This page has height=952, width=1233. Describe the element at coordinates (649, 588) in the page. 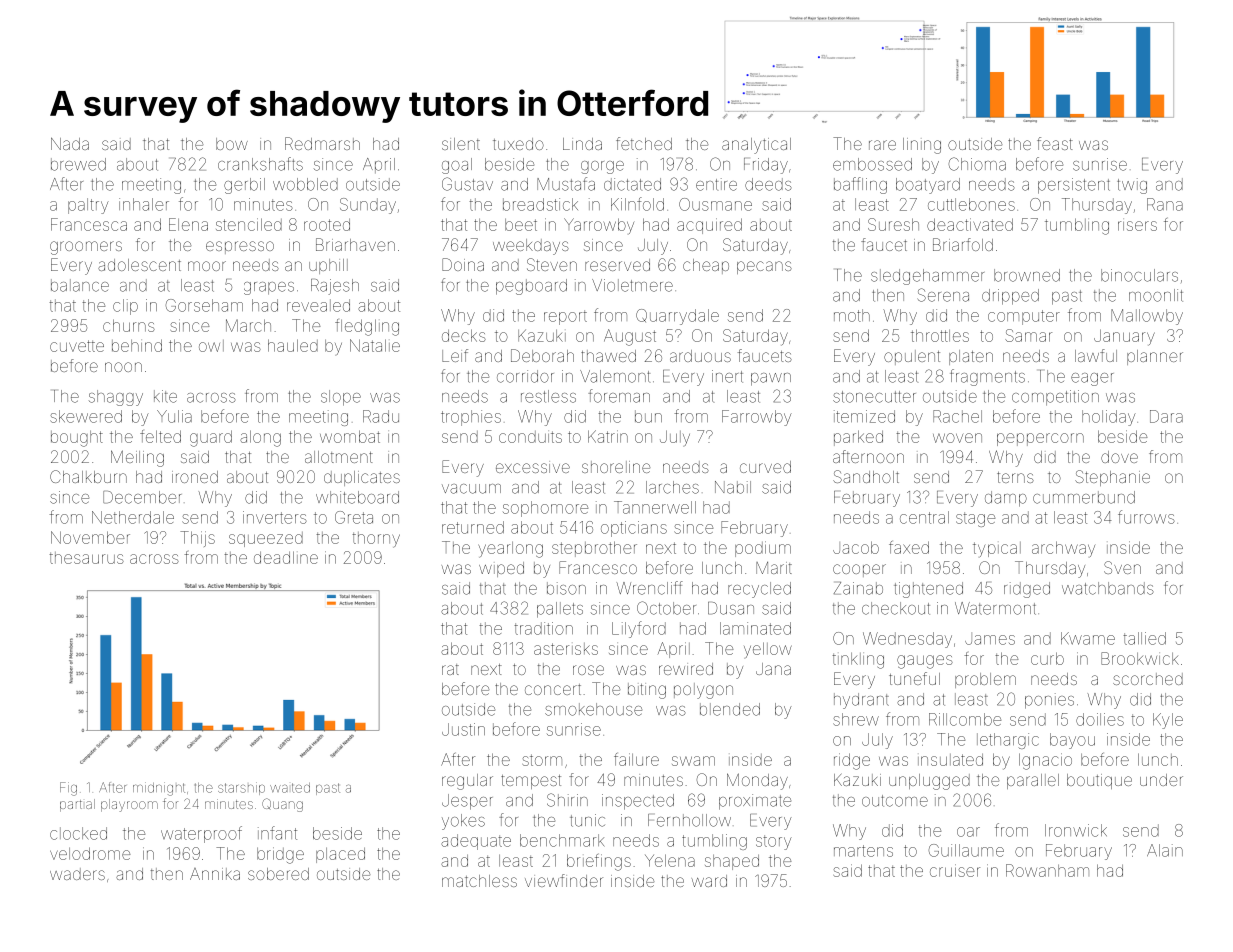

I see `Wrencliff` at that location.
